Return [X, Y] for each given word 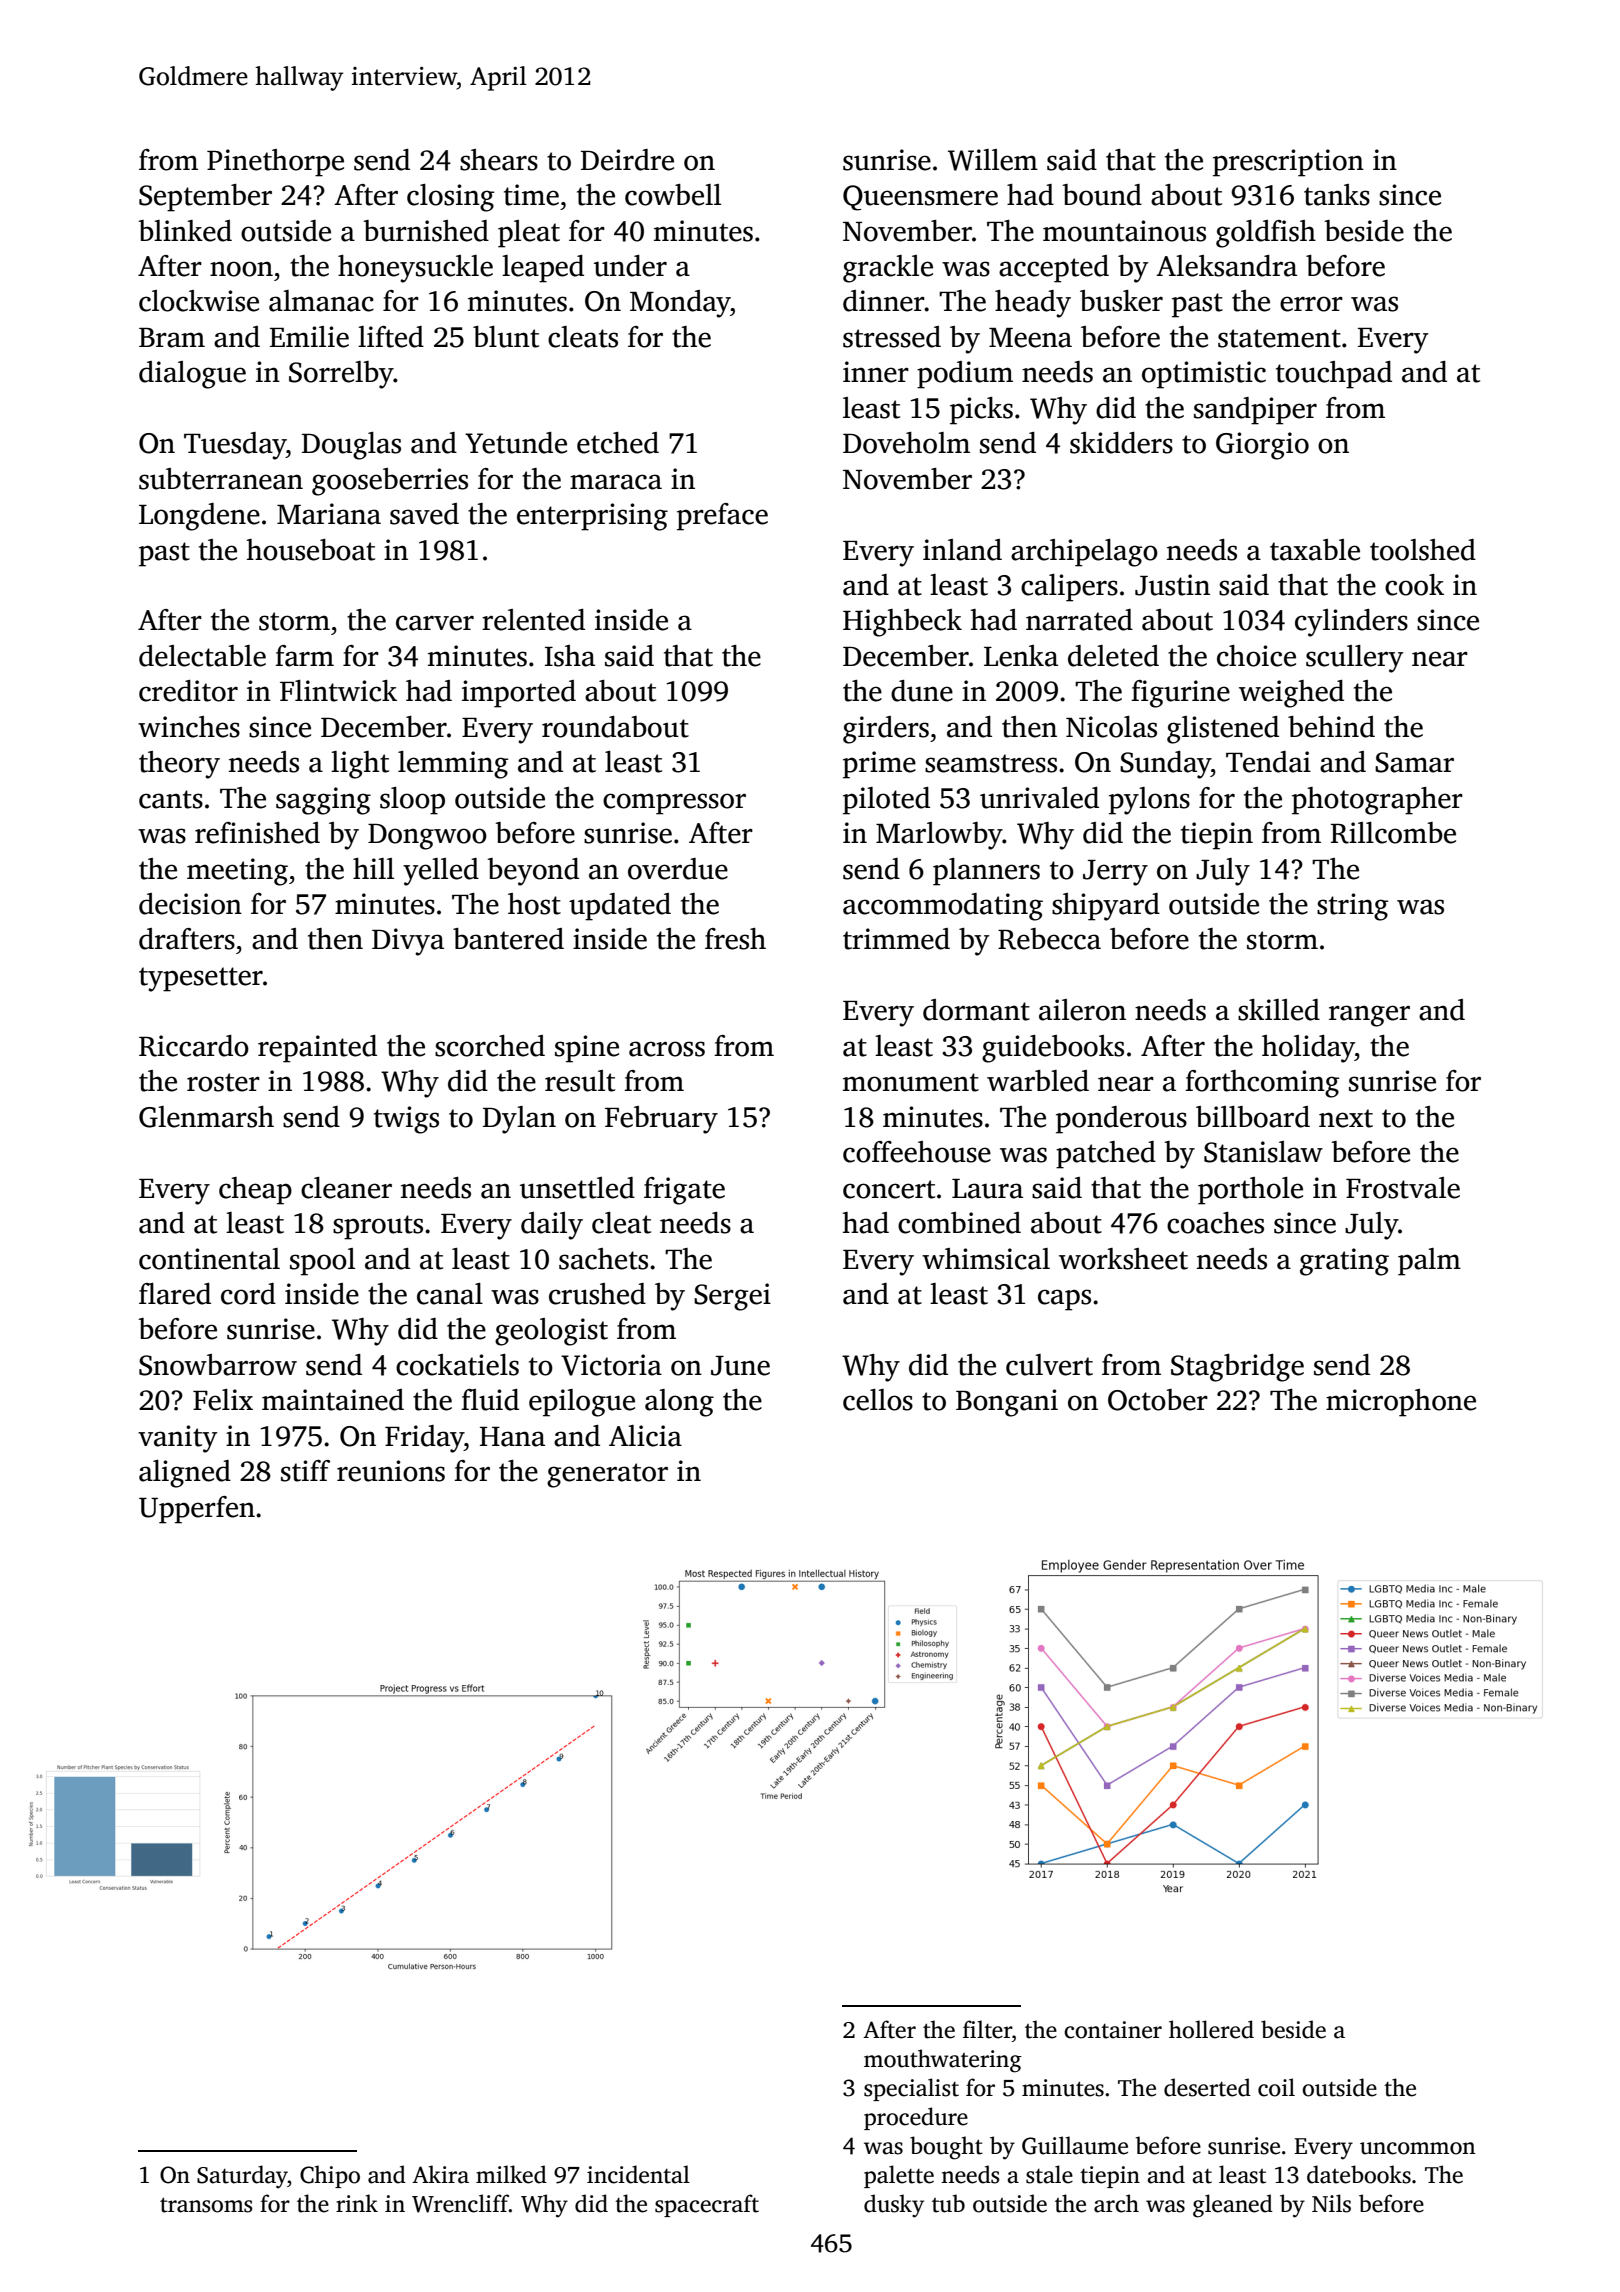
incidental [638, 2174]
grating [1344, 1262]
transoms [206, 2205]
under [630, 266]
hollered [1211, 2029]
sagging [323, 801]
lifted [391, 337]
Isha [570, 656]
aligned [185, 1474]
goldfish [1266, 234]
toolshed [1423, 550]
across [667, 1049]
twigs [406, 1120]
